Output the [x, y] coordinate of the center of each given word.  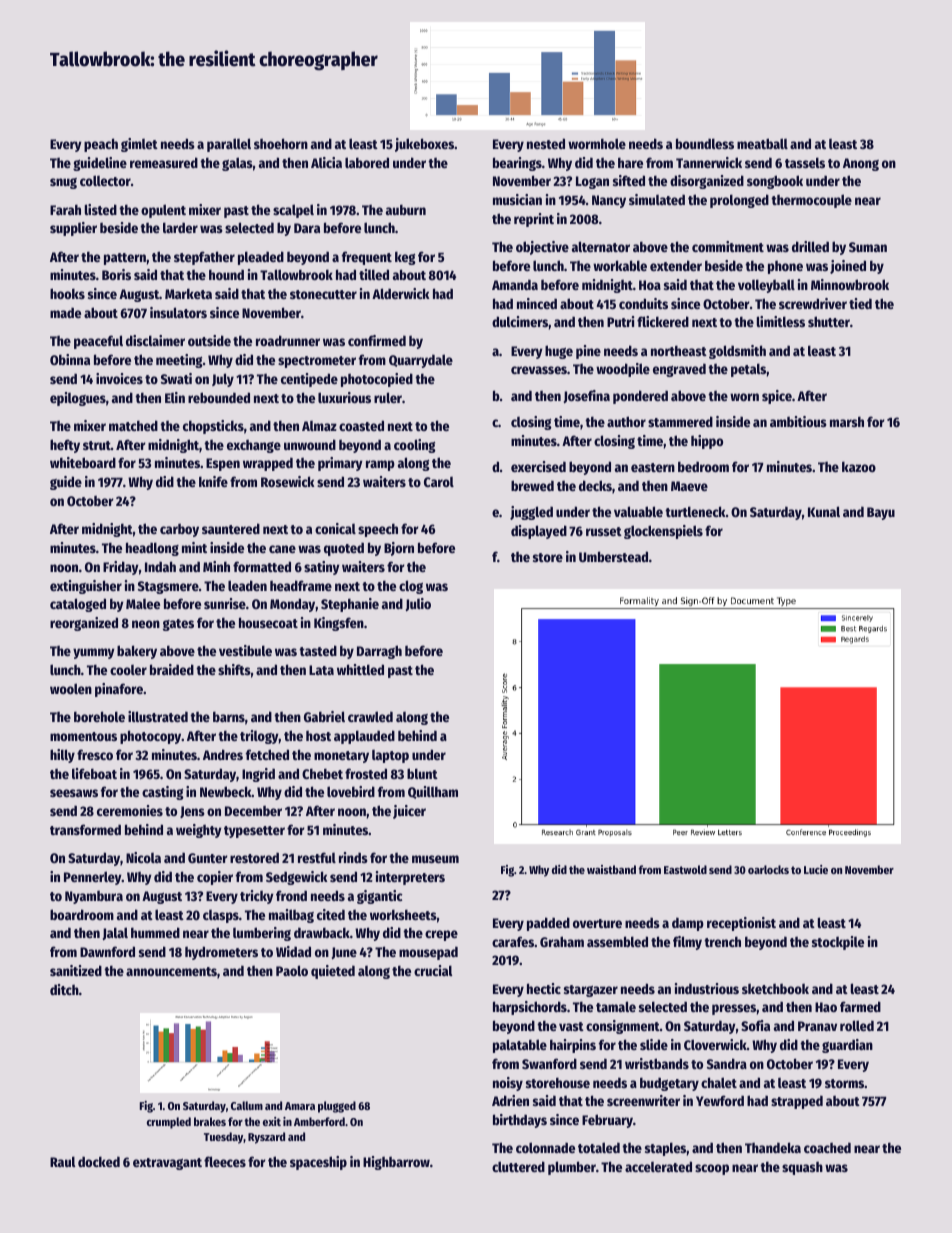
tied [860, 303]
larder [180, 227]
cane [282, 549]
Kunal [824, 511]
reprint [534, 220]
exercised [538, 466]
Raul [62, 1161]
